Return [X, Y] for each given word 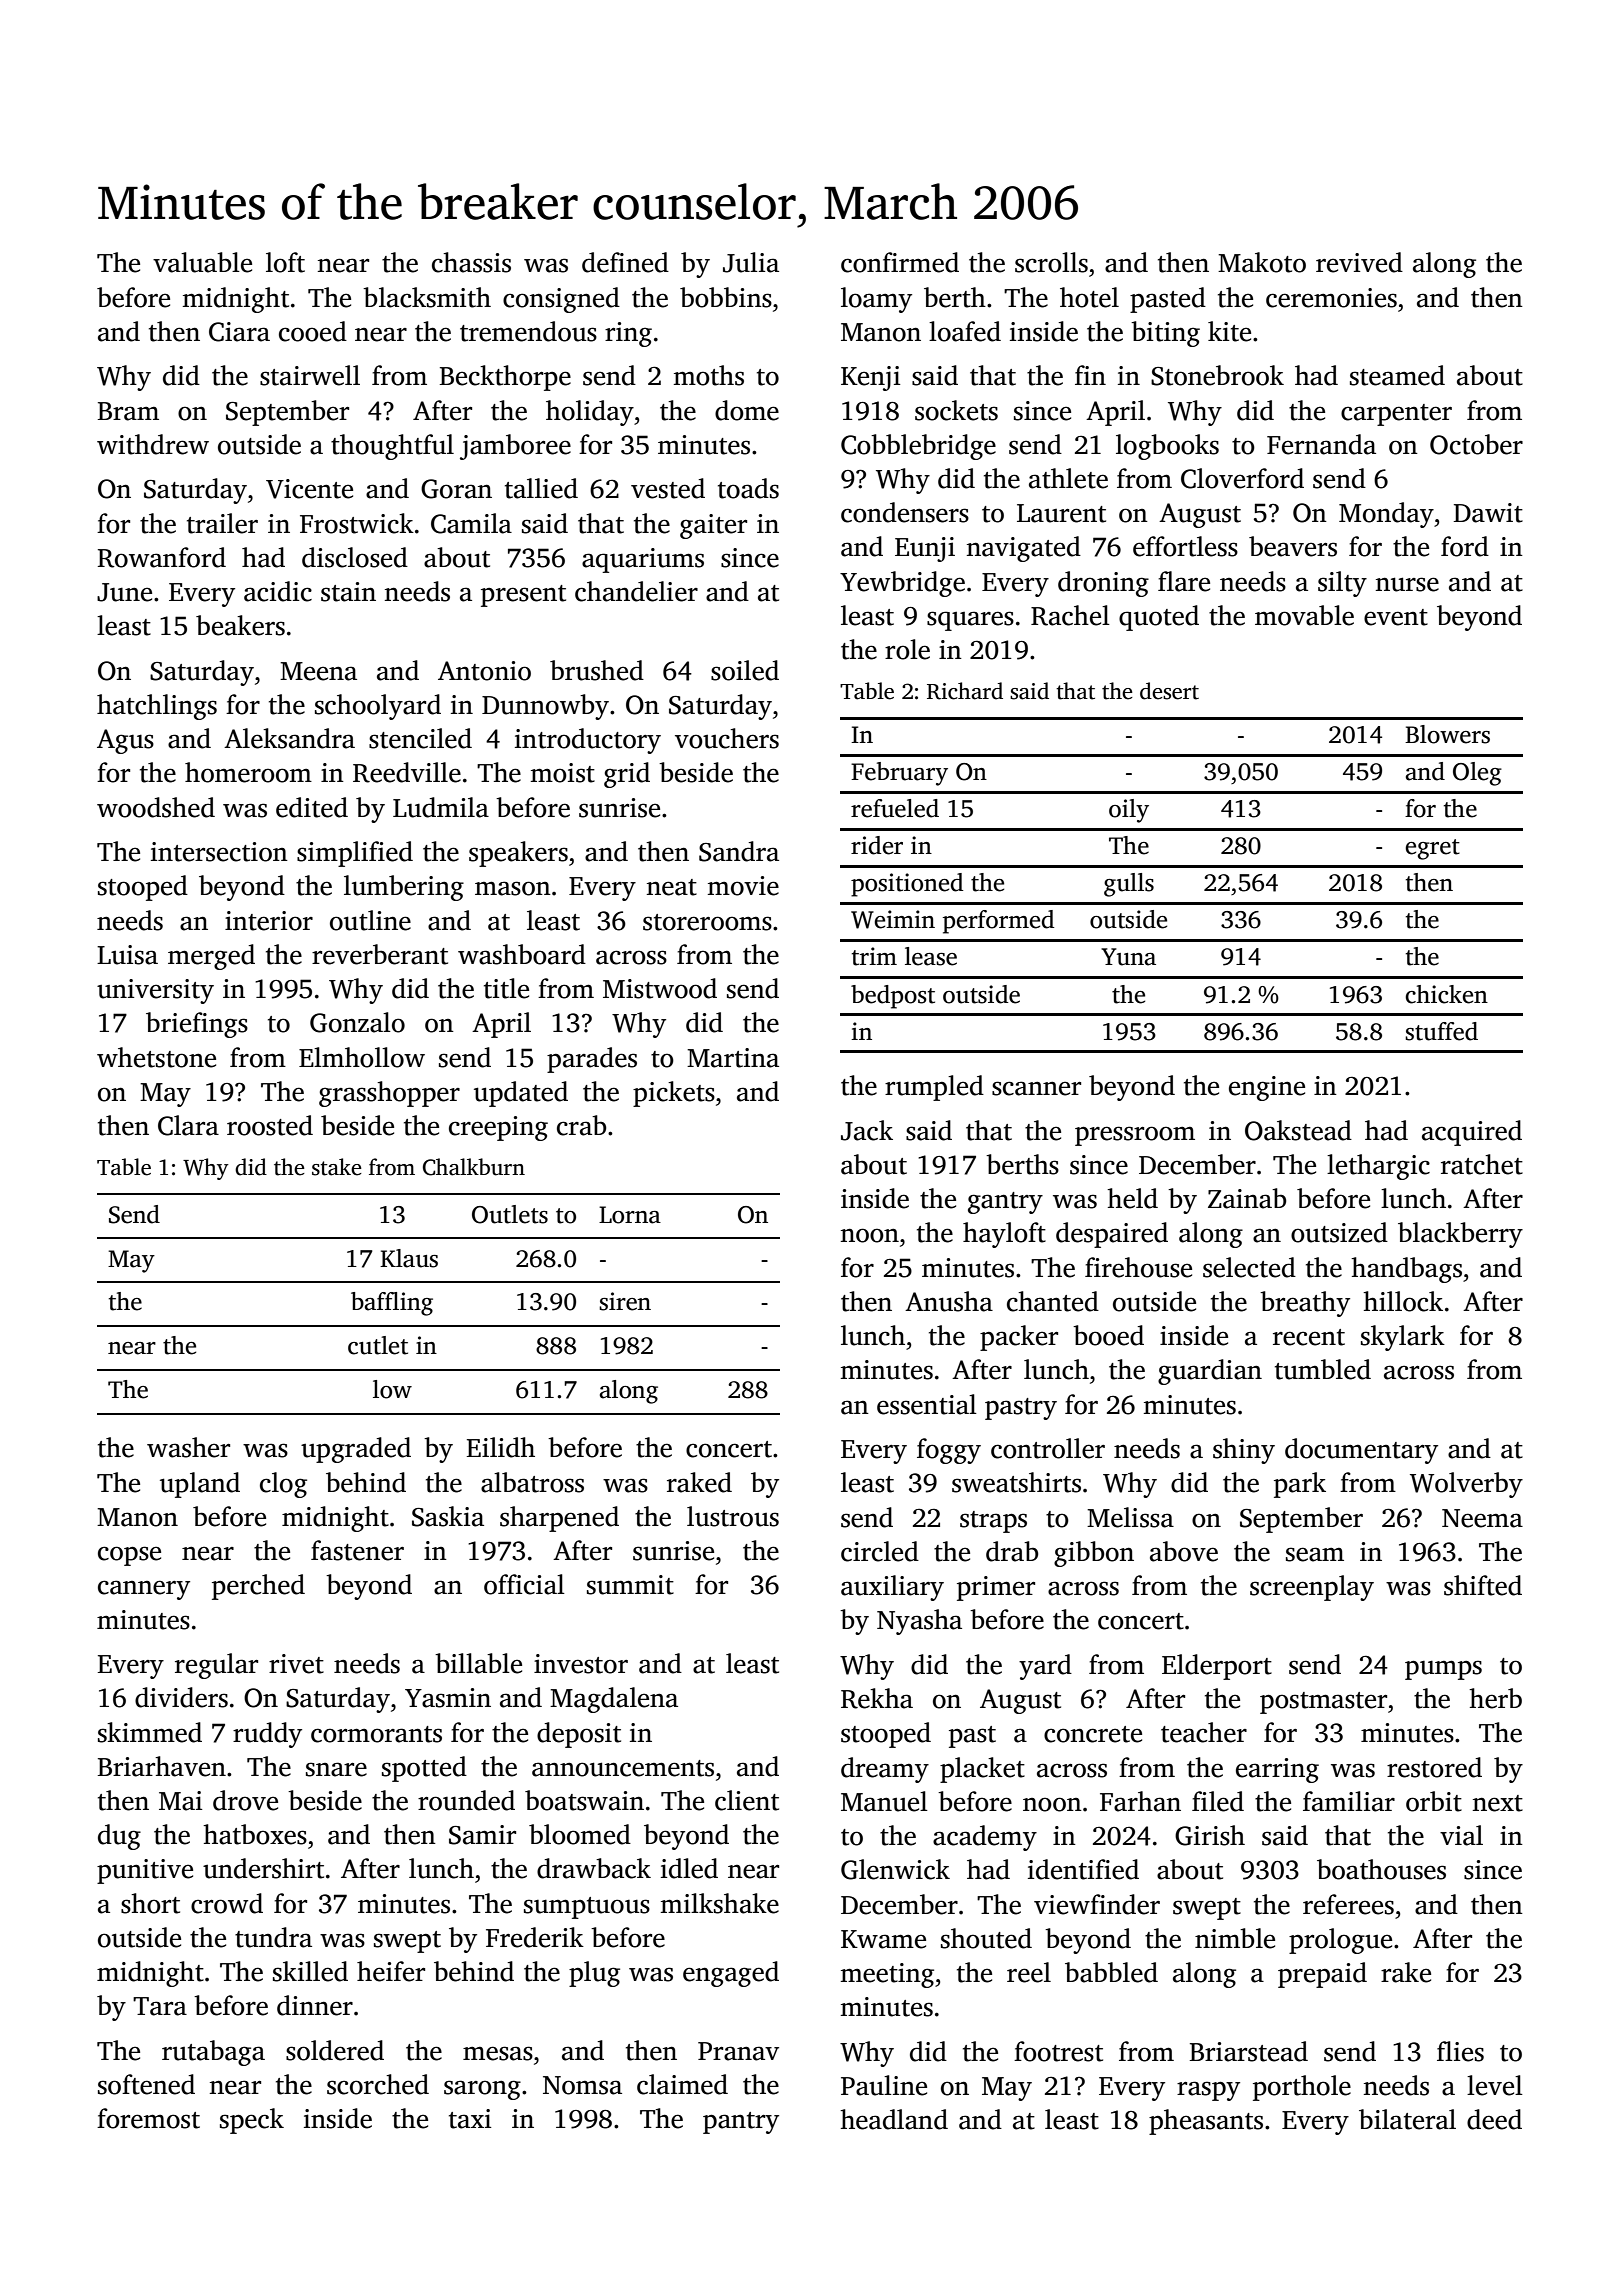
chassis [471, 262]
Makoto [1262, 262]
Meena [318, 671]
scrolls [1051, 262]
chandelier [636, 591]
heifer [391, 1971]
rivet [296, 1664]
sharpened [559, 1519]
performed [998, 922]
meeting [887, 1975]
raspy [1208, 2091]
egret [1432, 849]
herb [1495, 1698]
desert [1169, 691]
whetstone [156, 1057]
